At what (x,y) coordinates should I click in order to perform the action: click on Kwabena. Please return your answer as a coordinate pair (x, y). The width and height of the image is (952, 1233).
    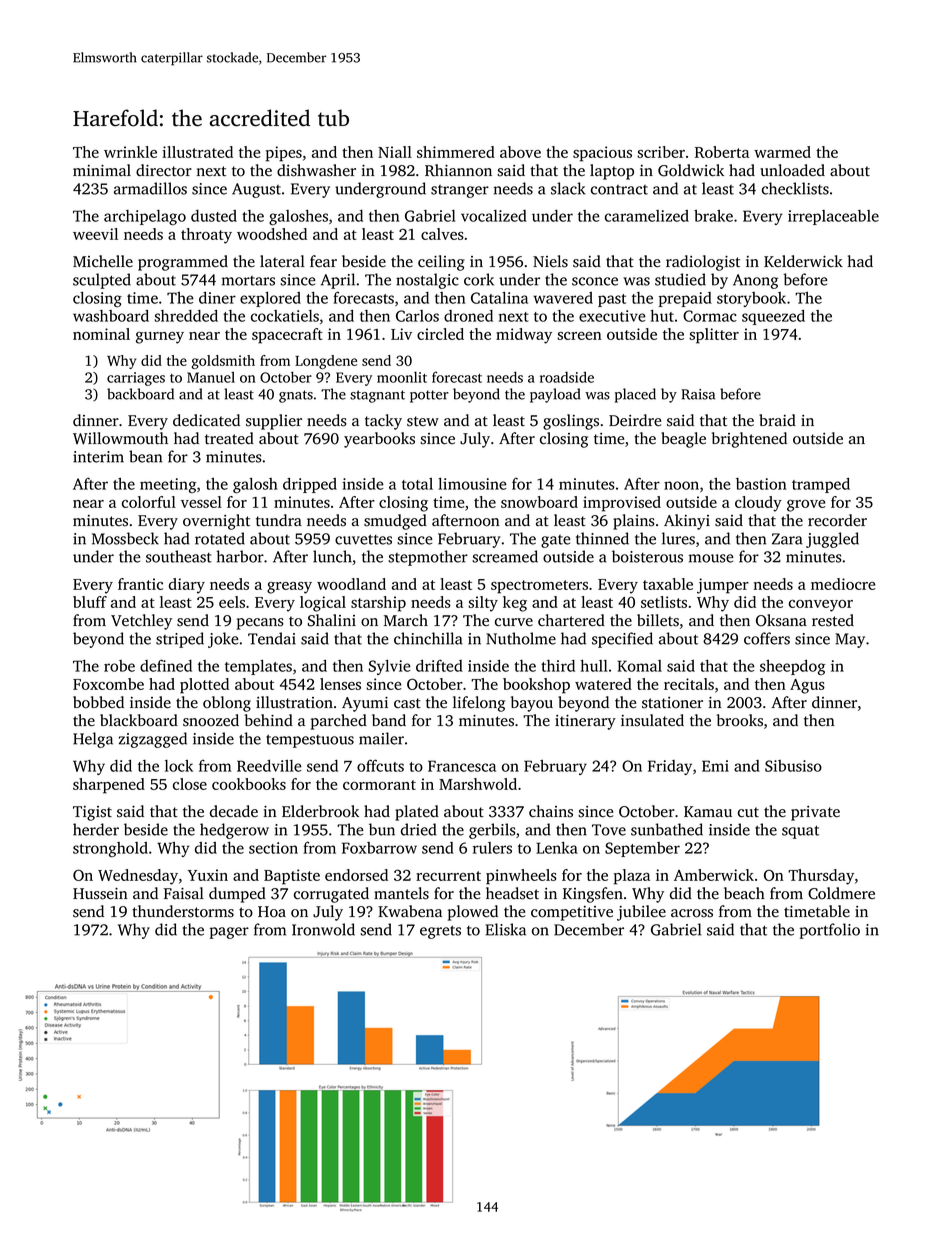
    Looking at the image, I should click on (410, 911).
